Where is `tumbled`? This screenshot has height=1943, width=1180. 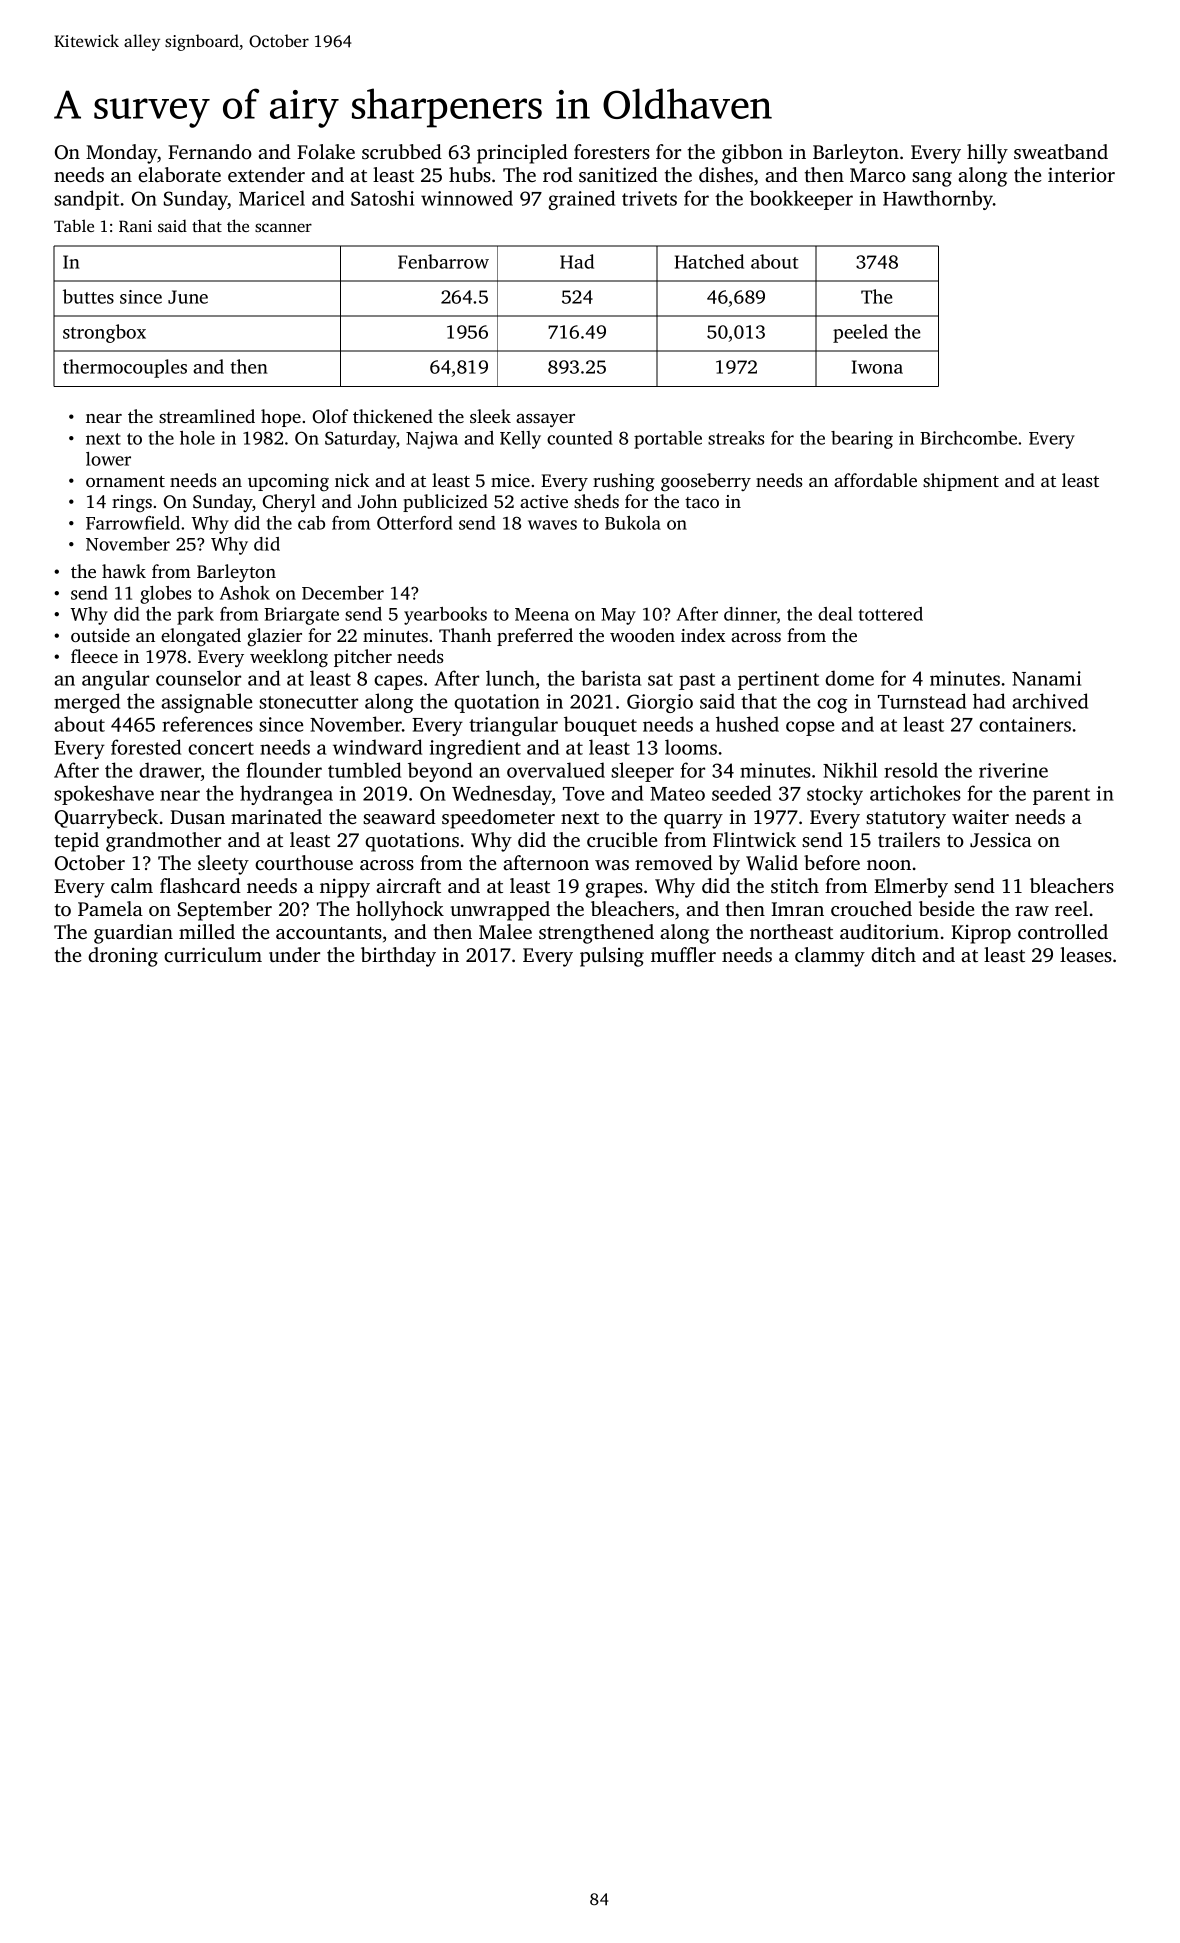 tumbled is located at coordinates (364, 770).
